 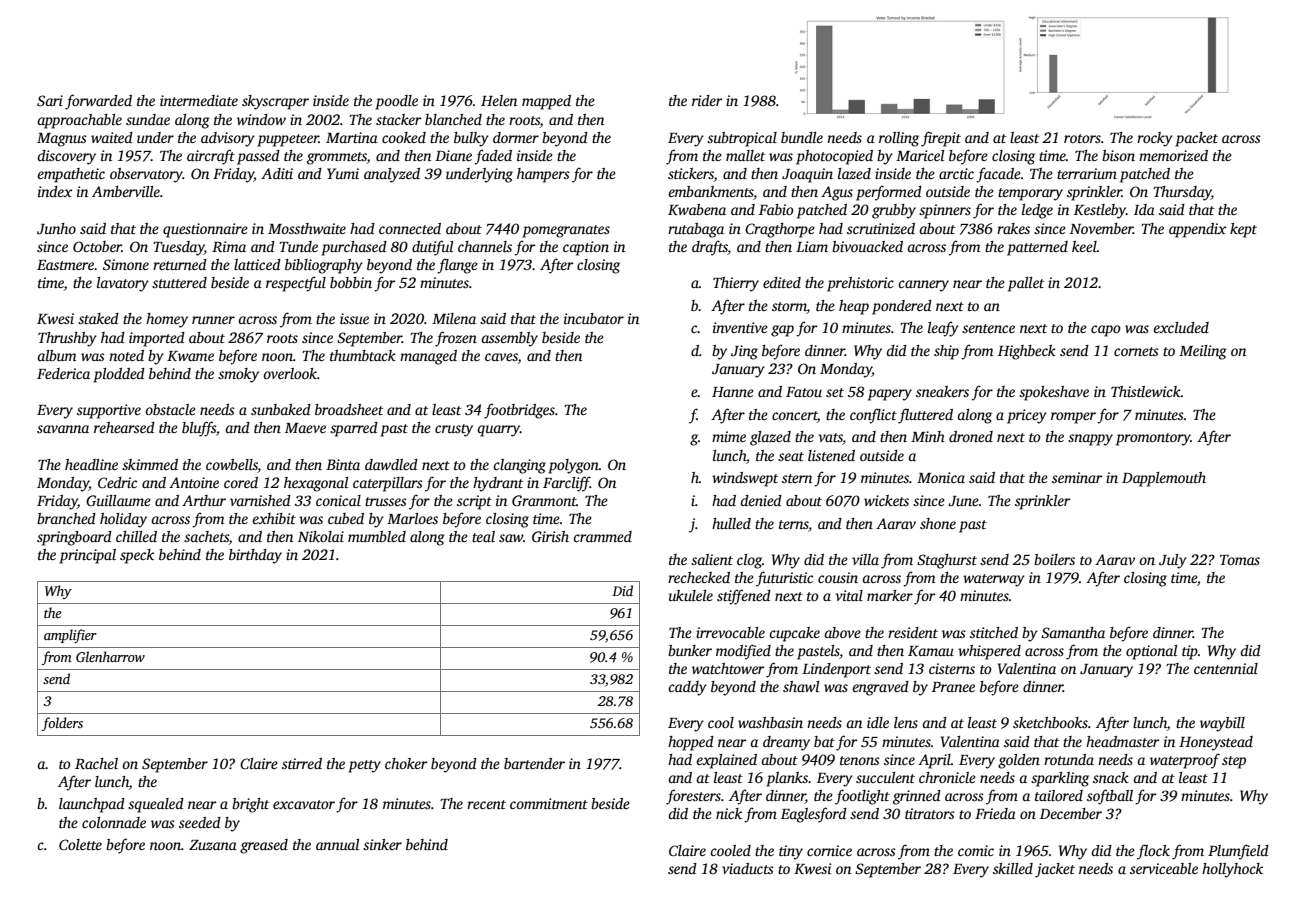 I want to click on Sari, so click(x=50, y=100).
